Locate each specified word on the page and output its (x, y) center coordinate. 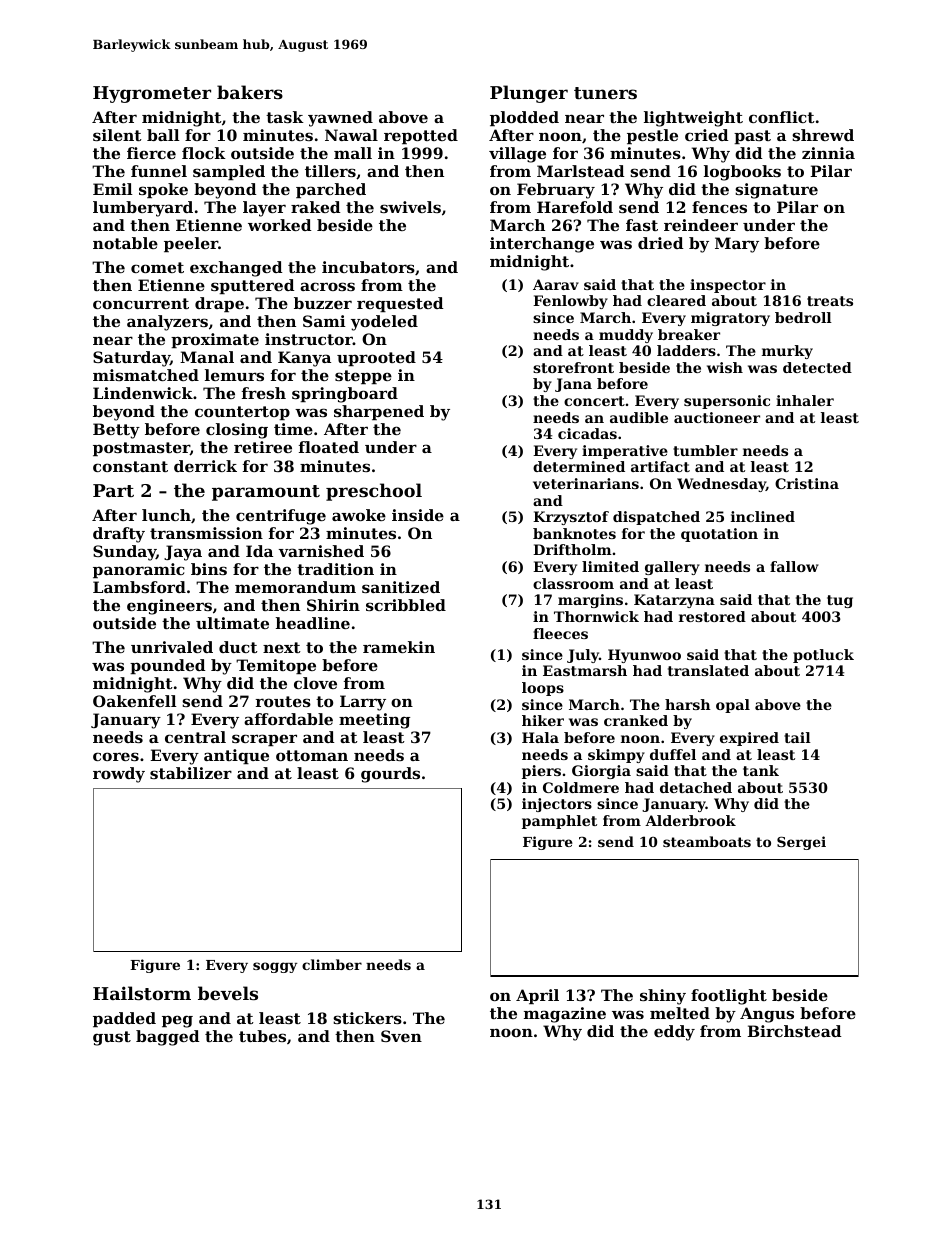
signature (776, 191)
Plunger (529, 94)
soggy (275, 967)
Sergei (801, 843)
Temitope (276, 666)
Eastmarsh (585, 670)
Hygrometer (152, 94)
